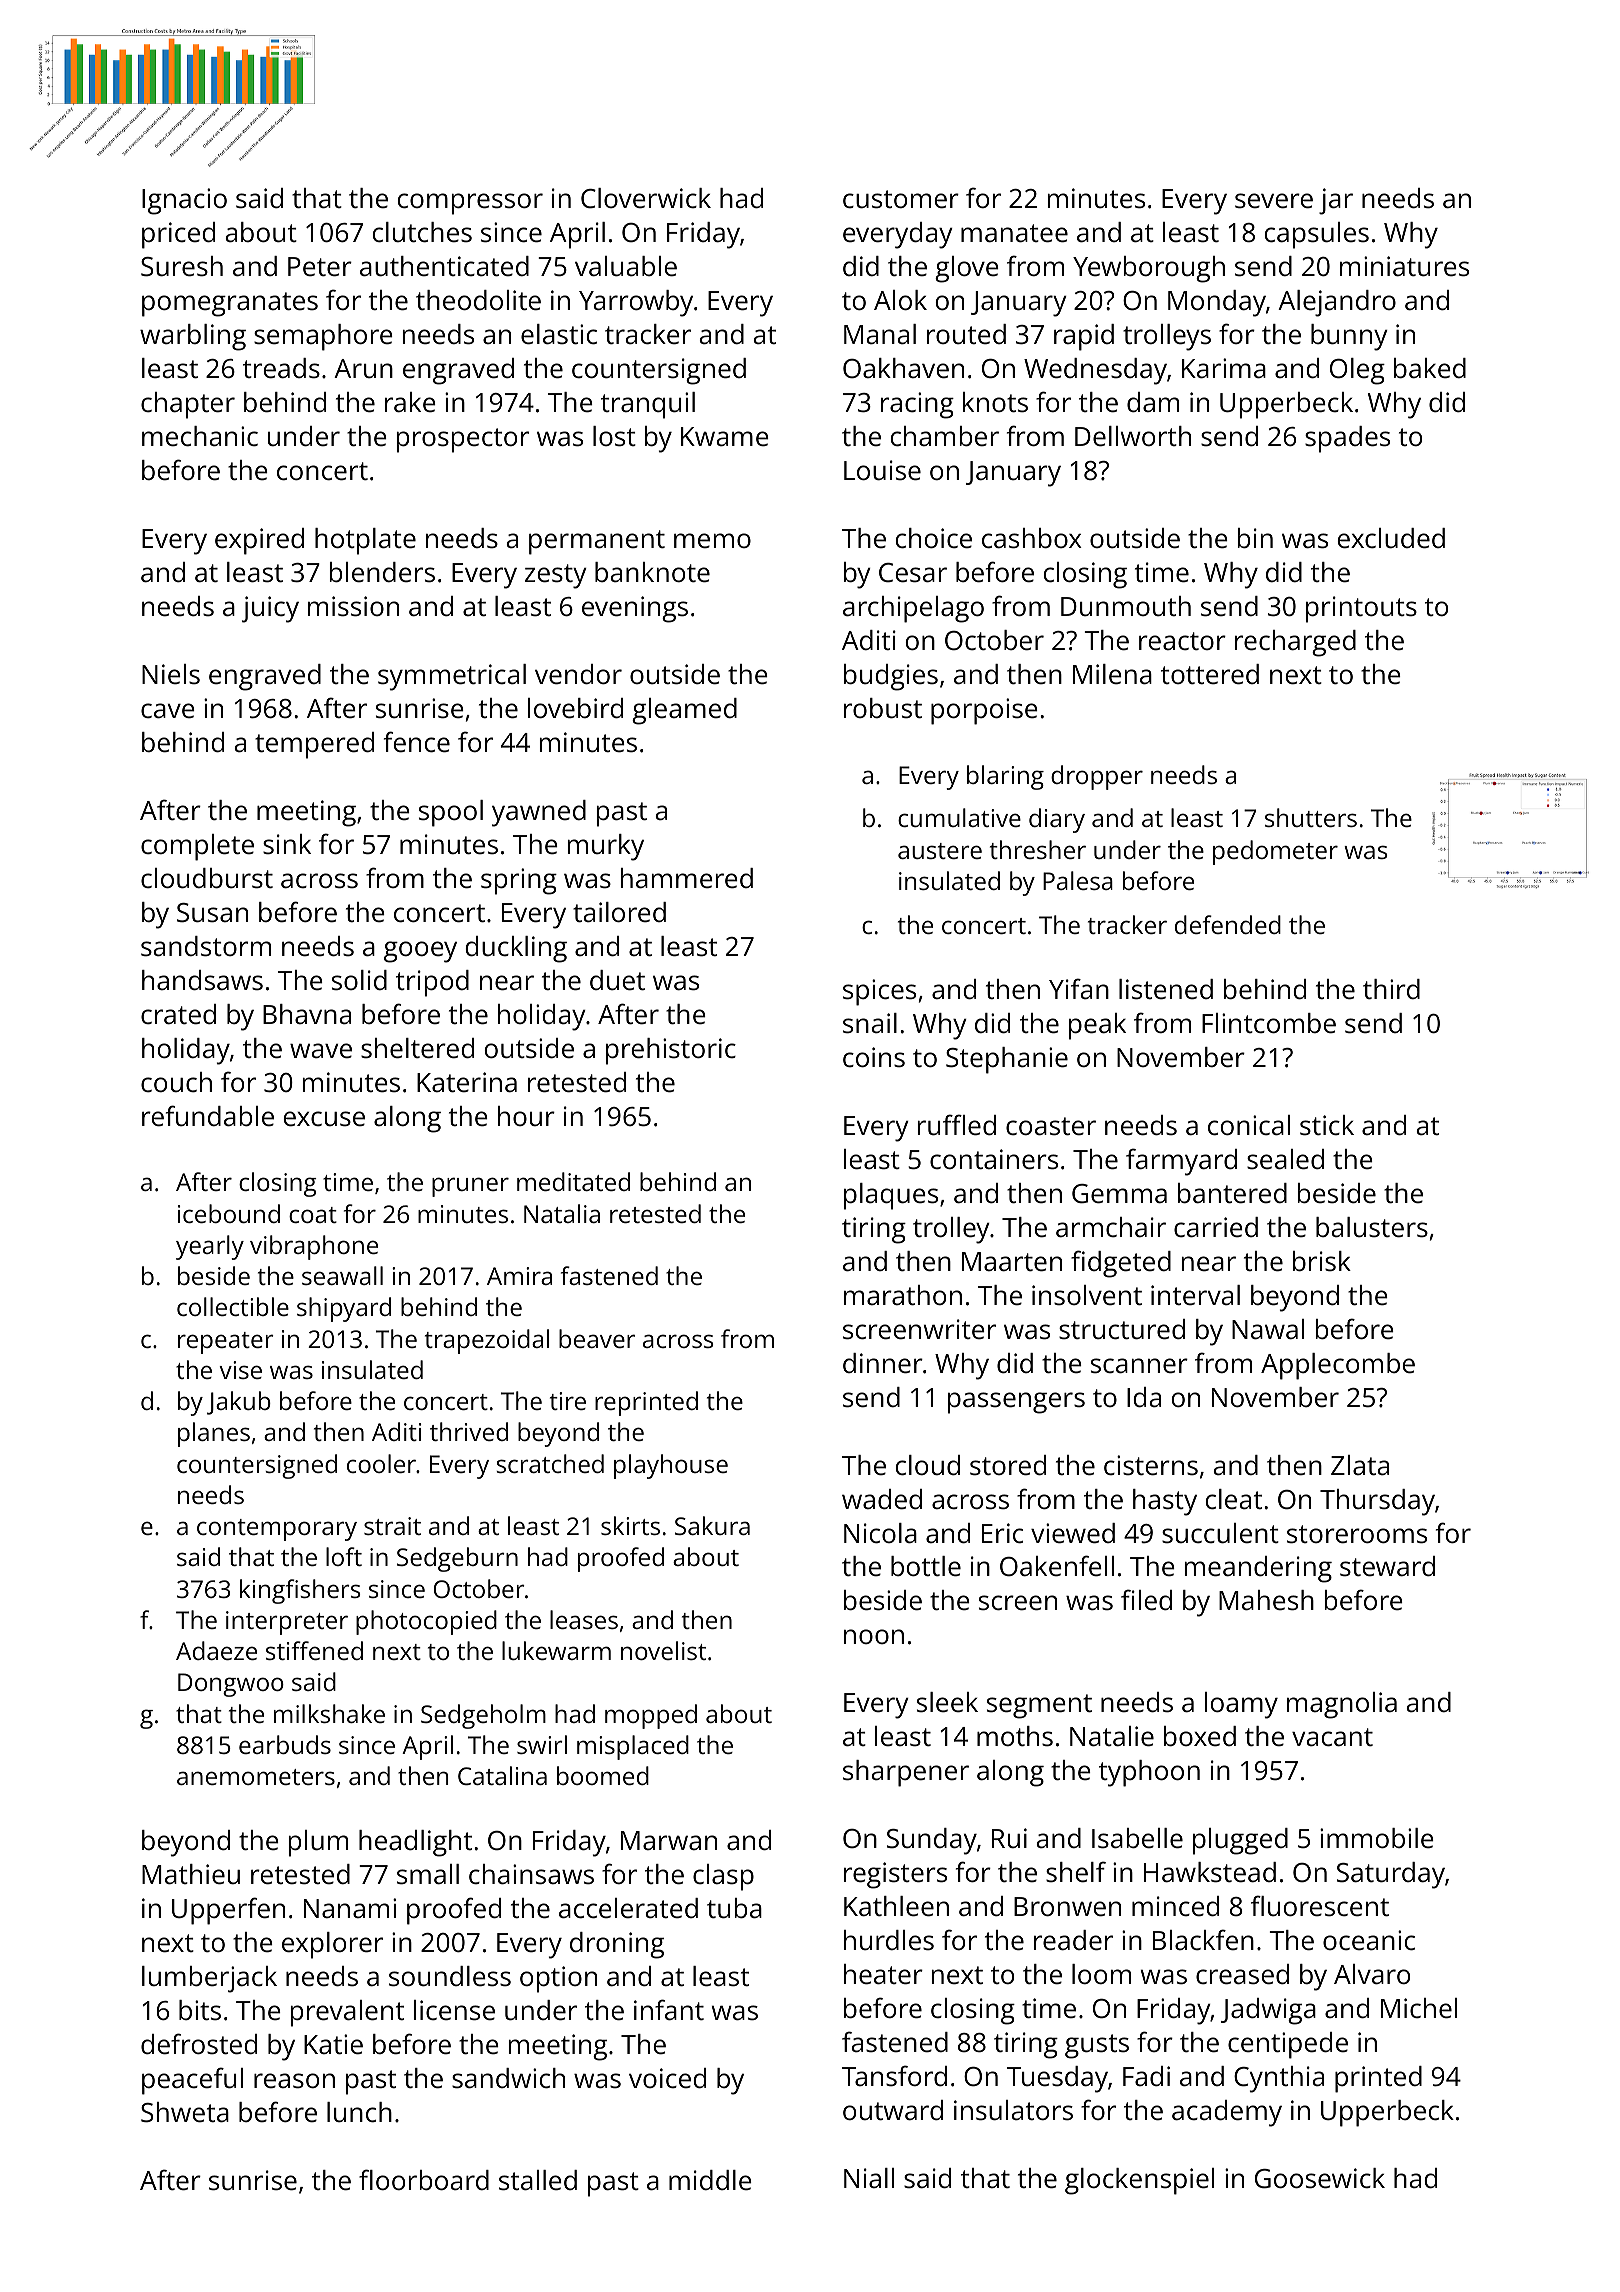 Image resolution: width=1620 pixels, height=2292 pixels. What do you see at coordinates (901, 199) in the screenshot?
I see `customer` at bounding box center [901, 199].
